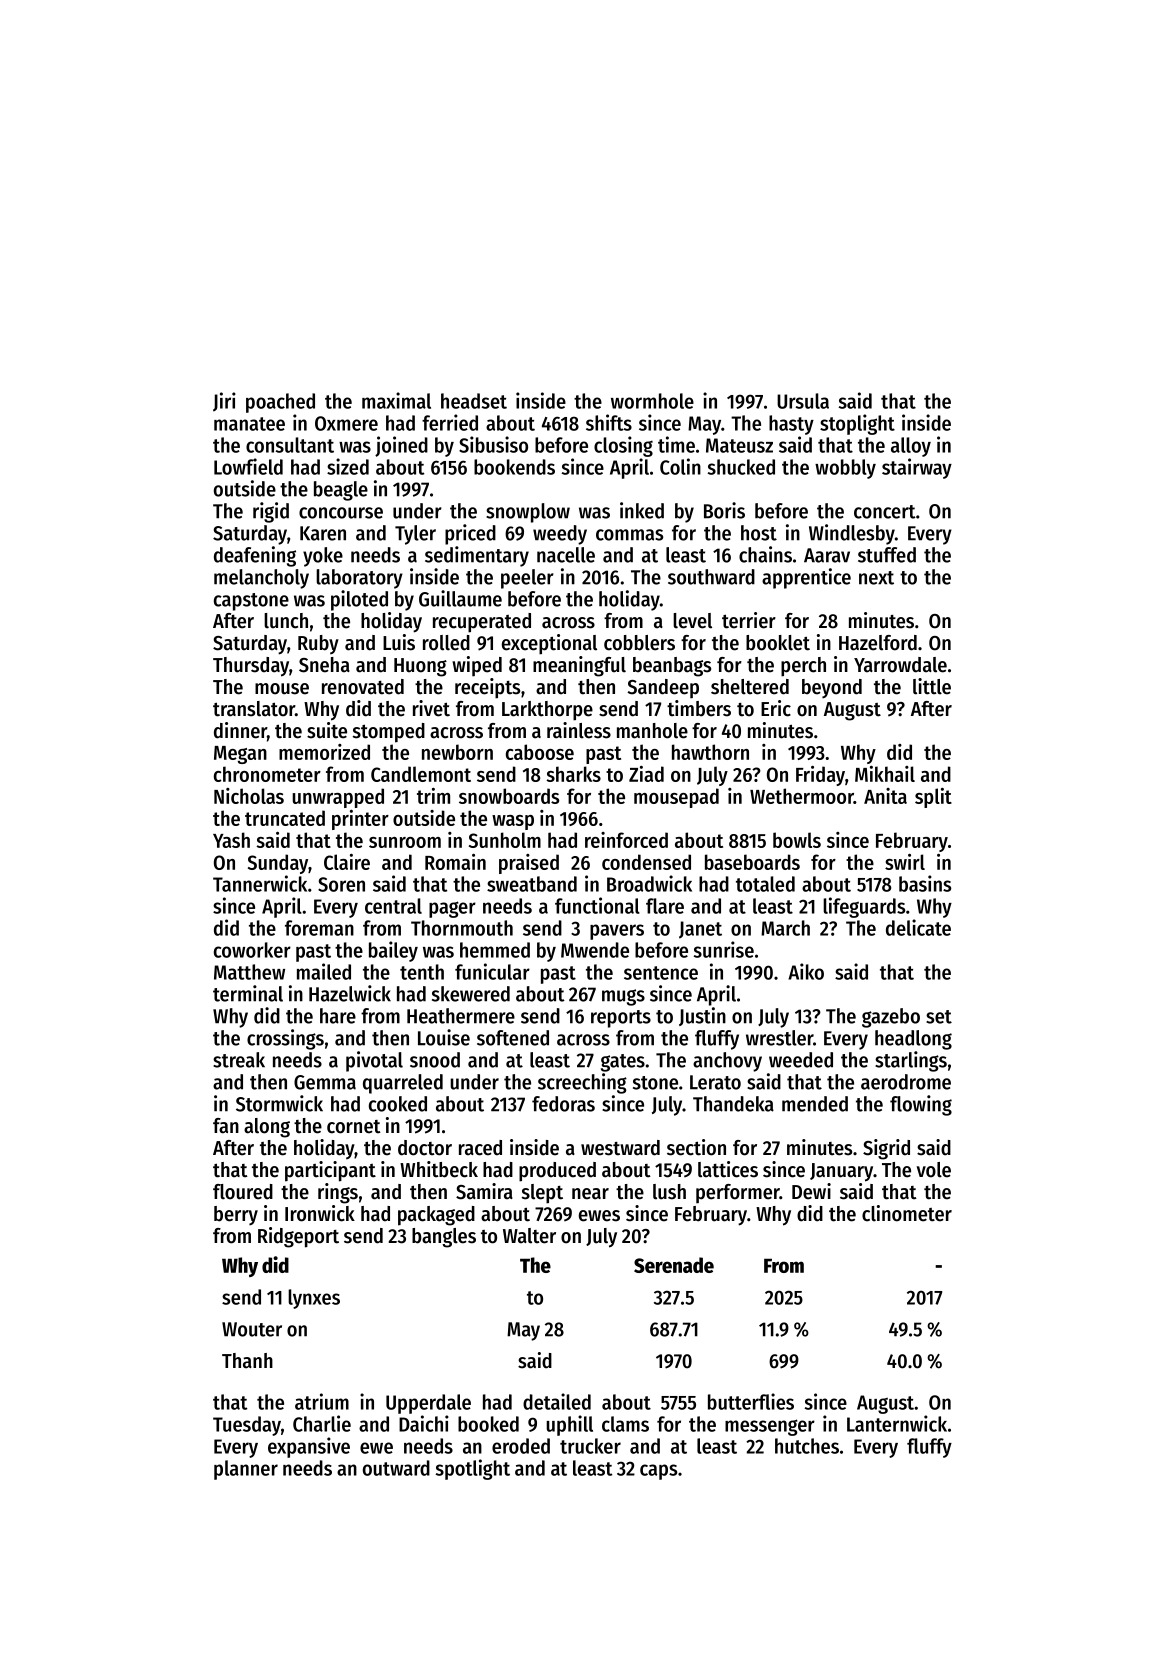 Image resolution: width=1165 pixels, height=1654 pixels. Describe the element at coordinates (724, 510) in the document. I see `Boris` at that location.
